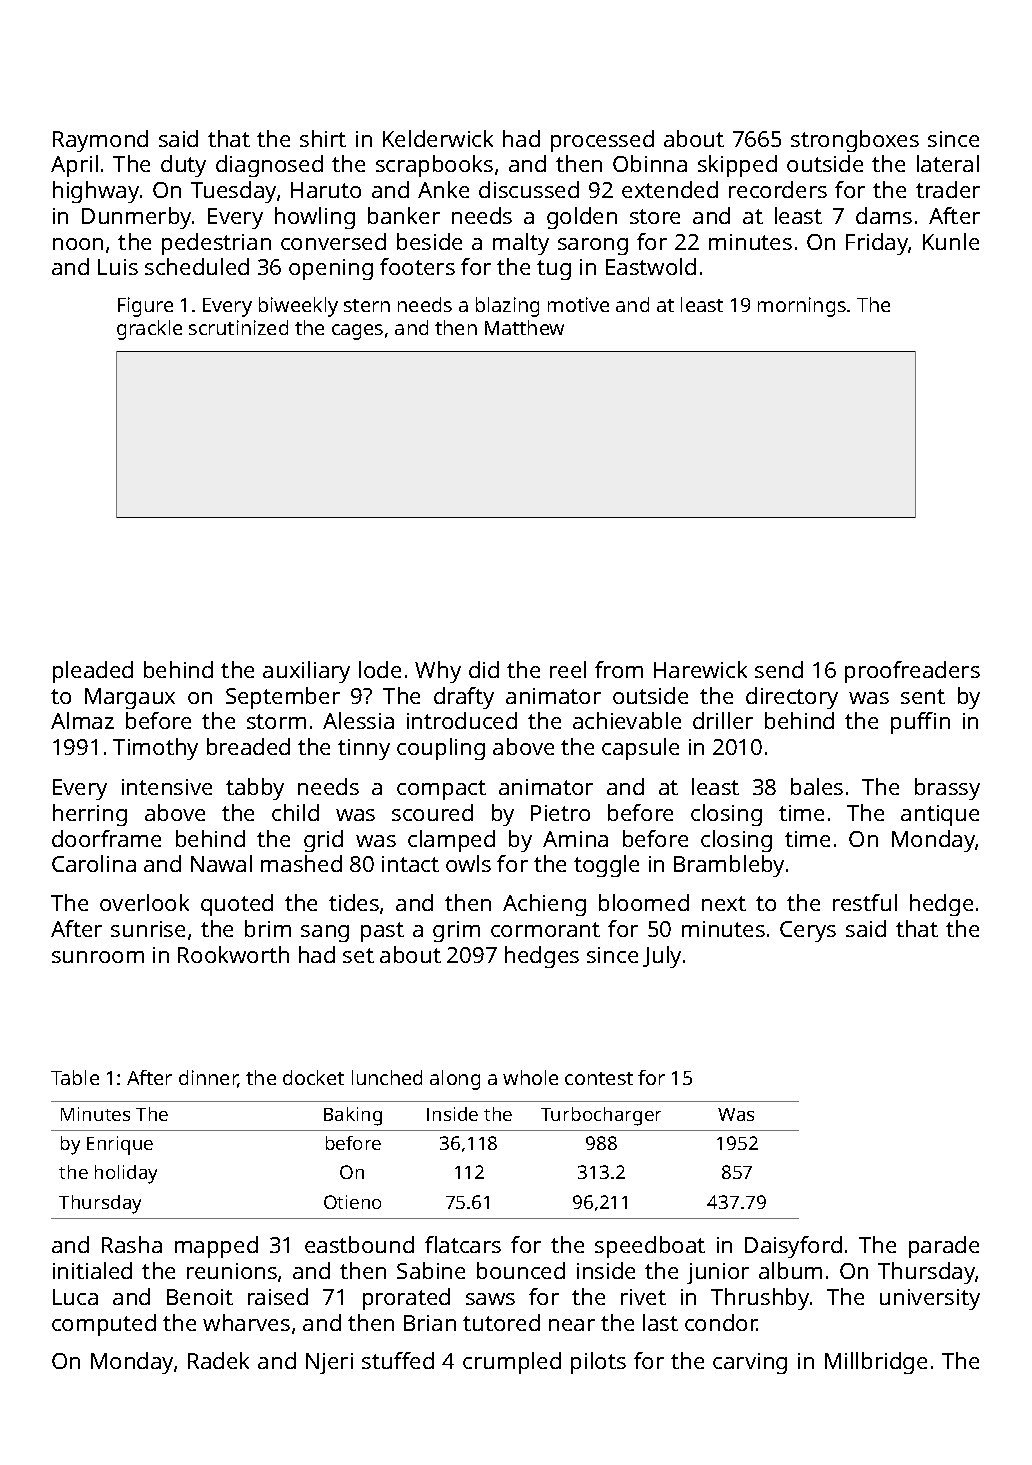  I want to click on Cerys, so click(808, 931).
